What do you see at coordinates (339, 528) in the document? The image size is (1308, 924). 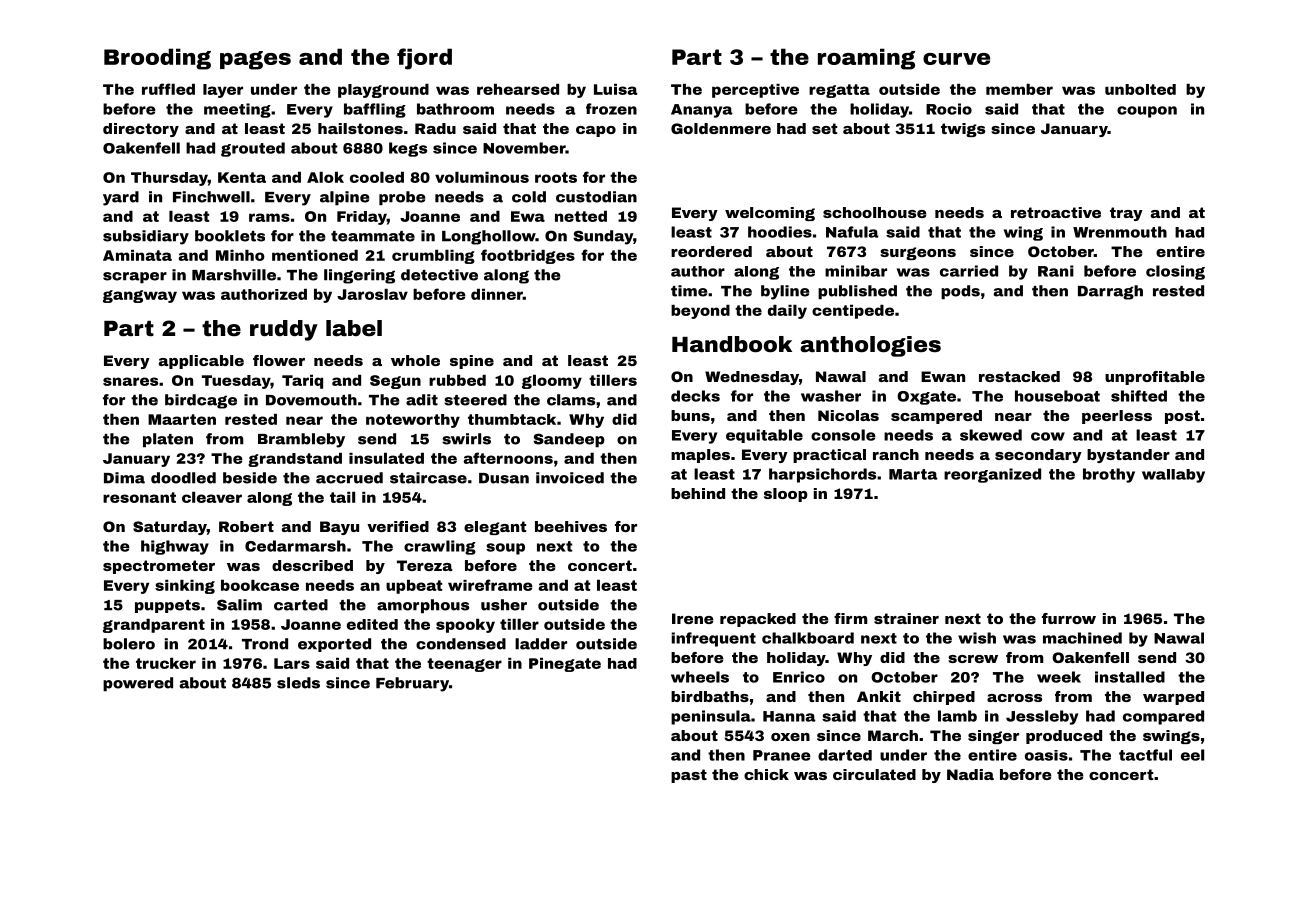 I see `Bayu` at bounding box center [339, 528].
